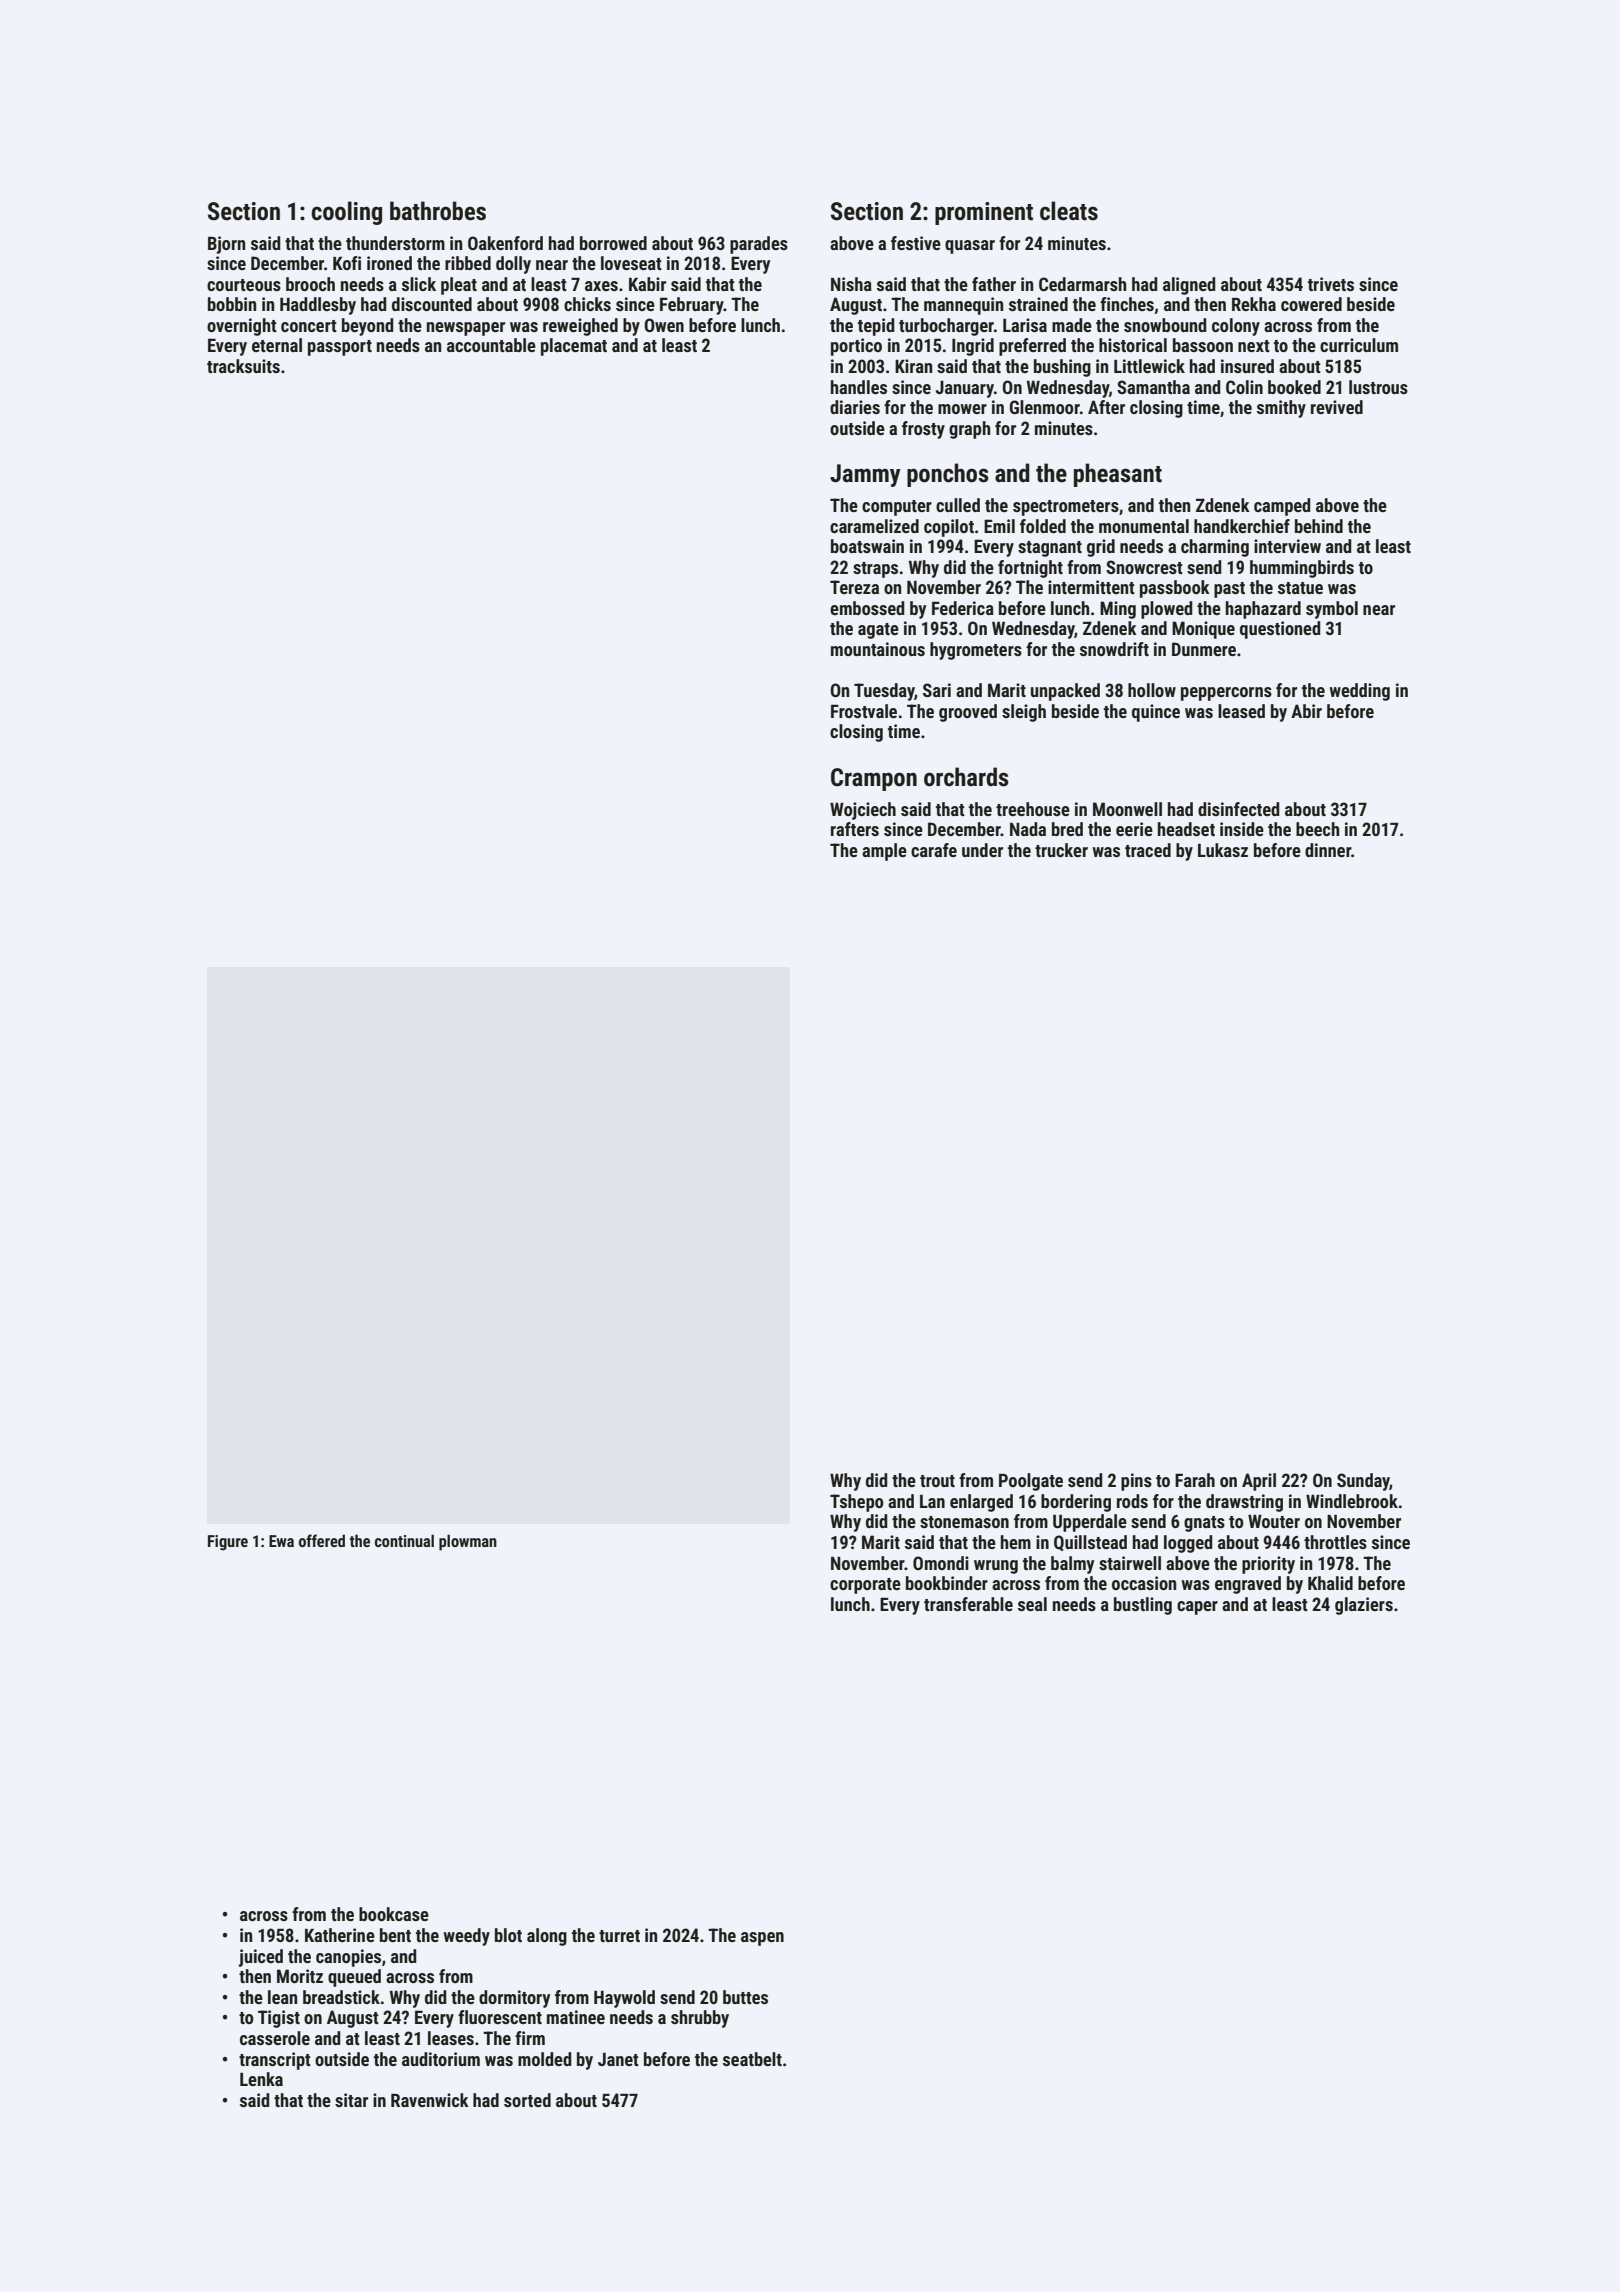 The width and height of the screenshot is (1620, 2292). I want to click on cleats, so click(1069, 211).
